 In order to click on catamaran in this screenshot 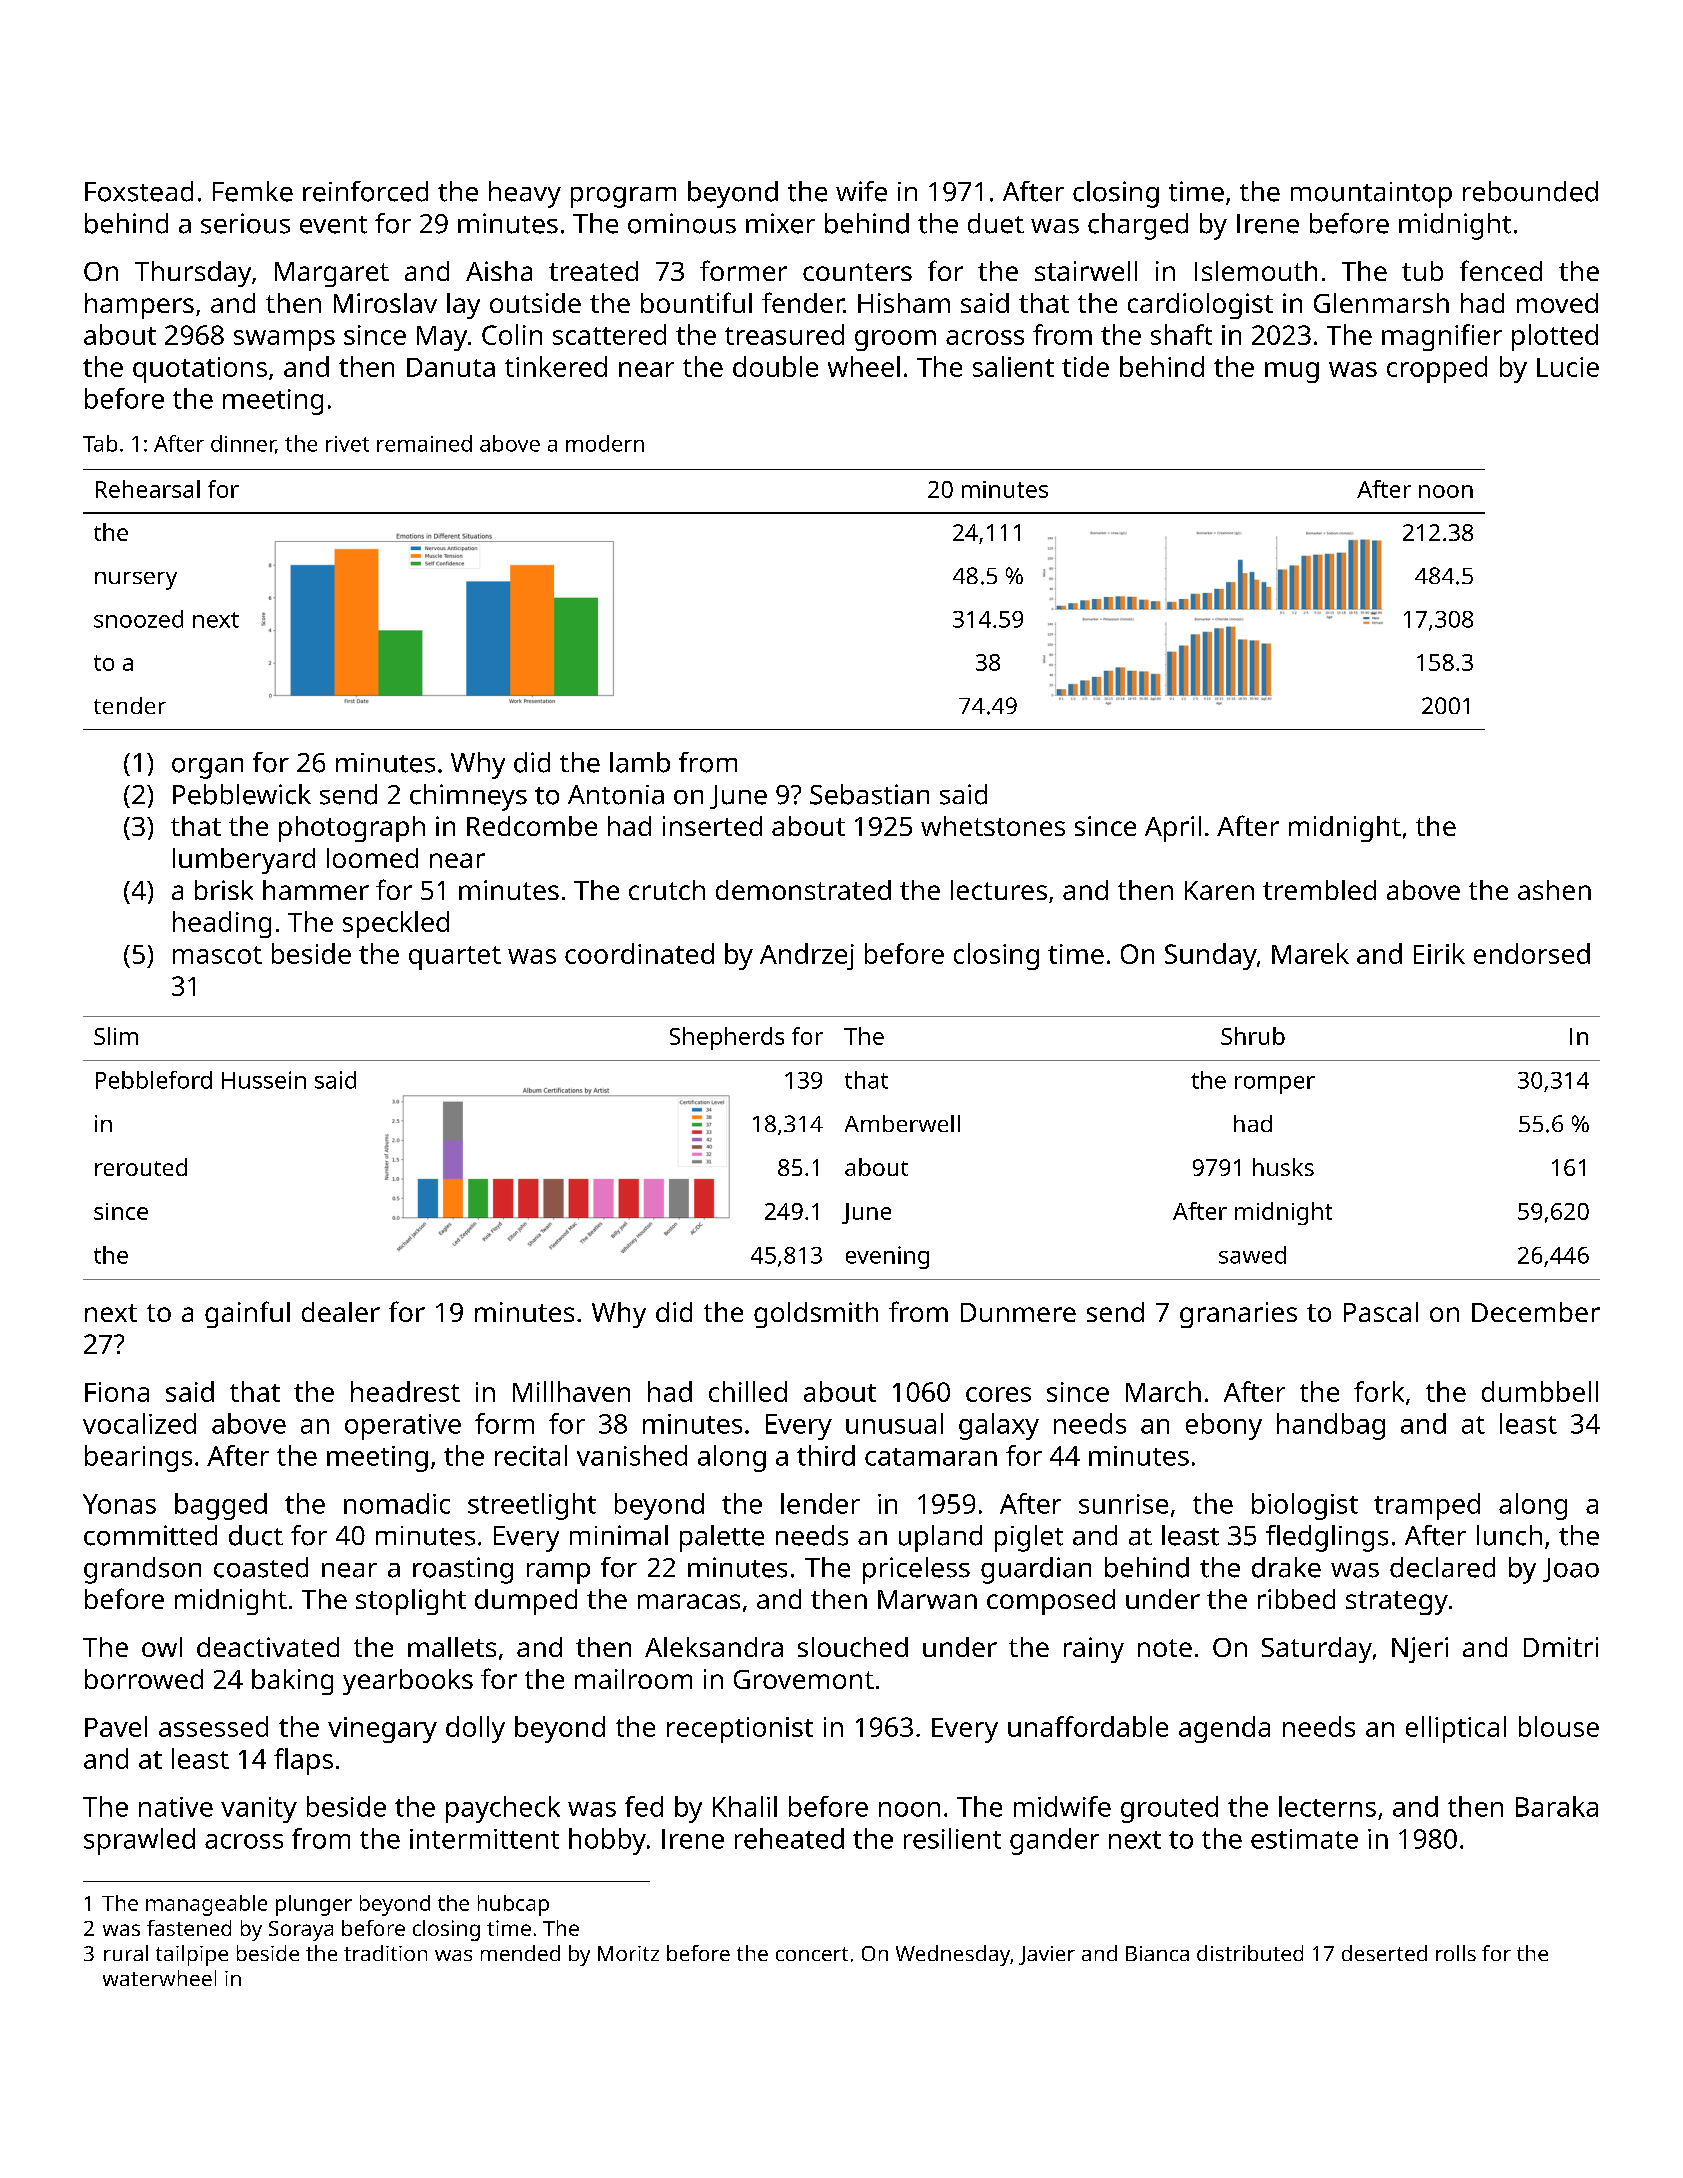, I will do `click(931, 1457)`.
